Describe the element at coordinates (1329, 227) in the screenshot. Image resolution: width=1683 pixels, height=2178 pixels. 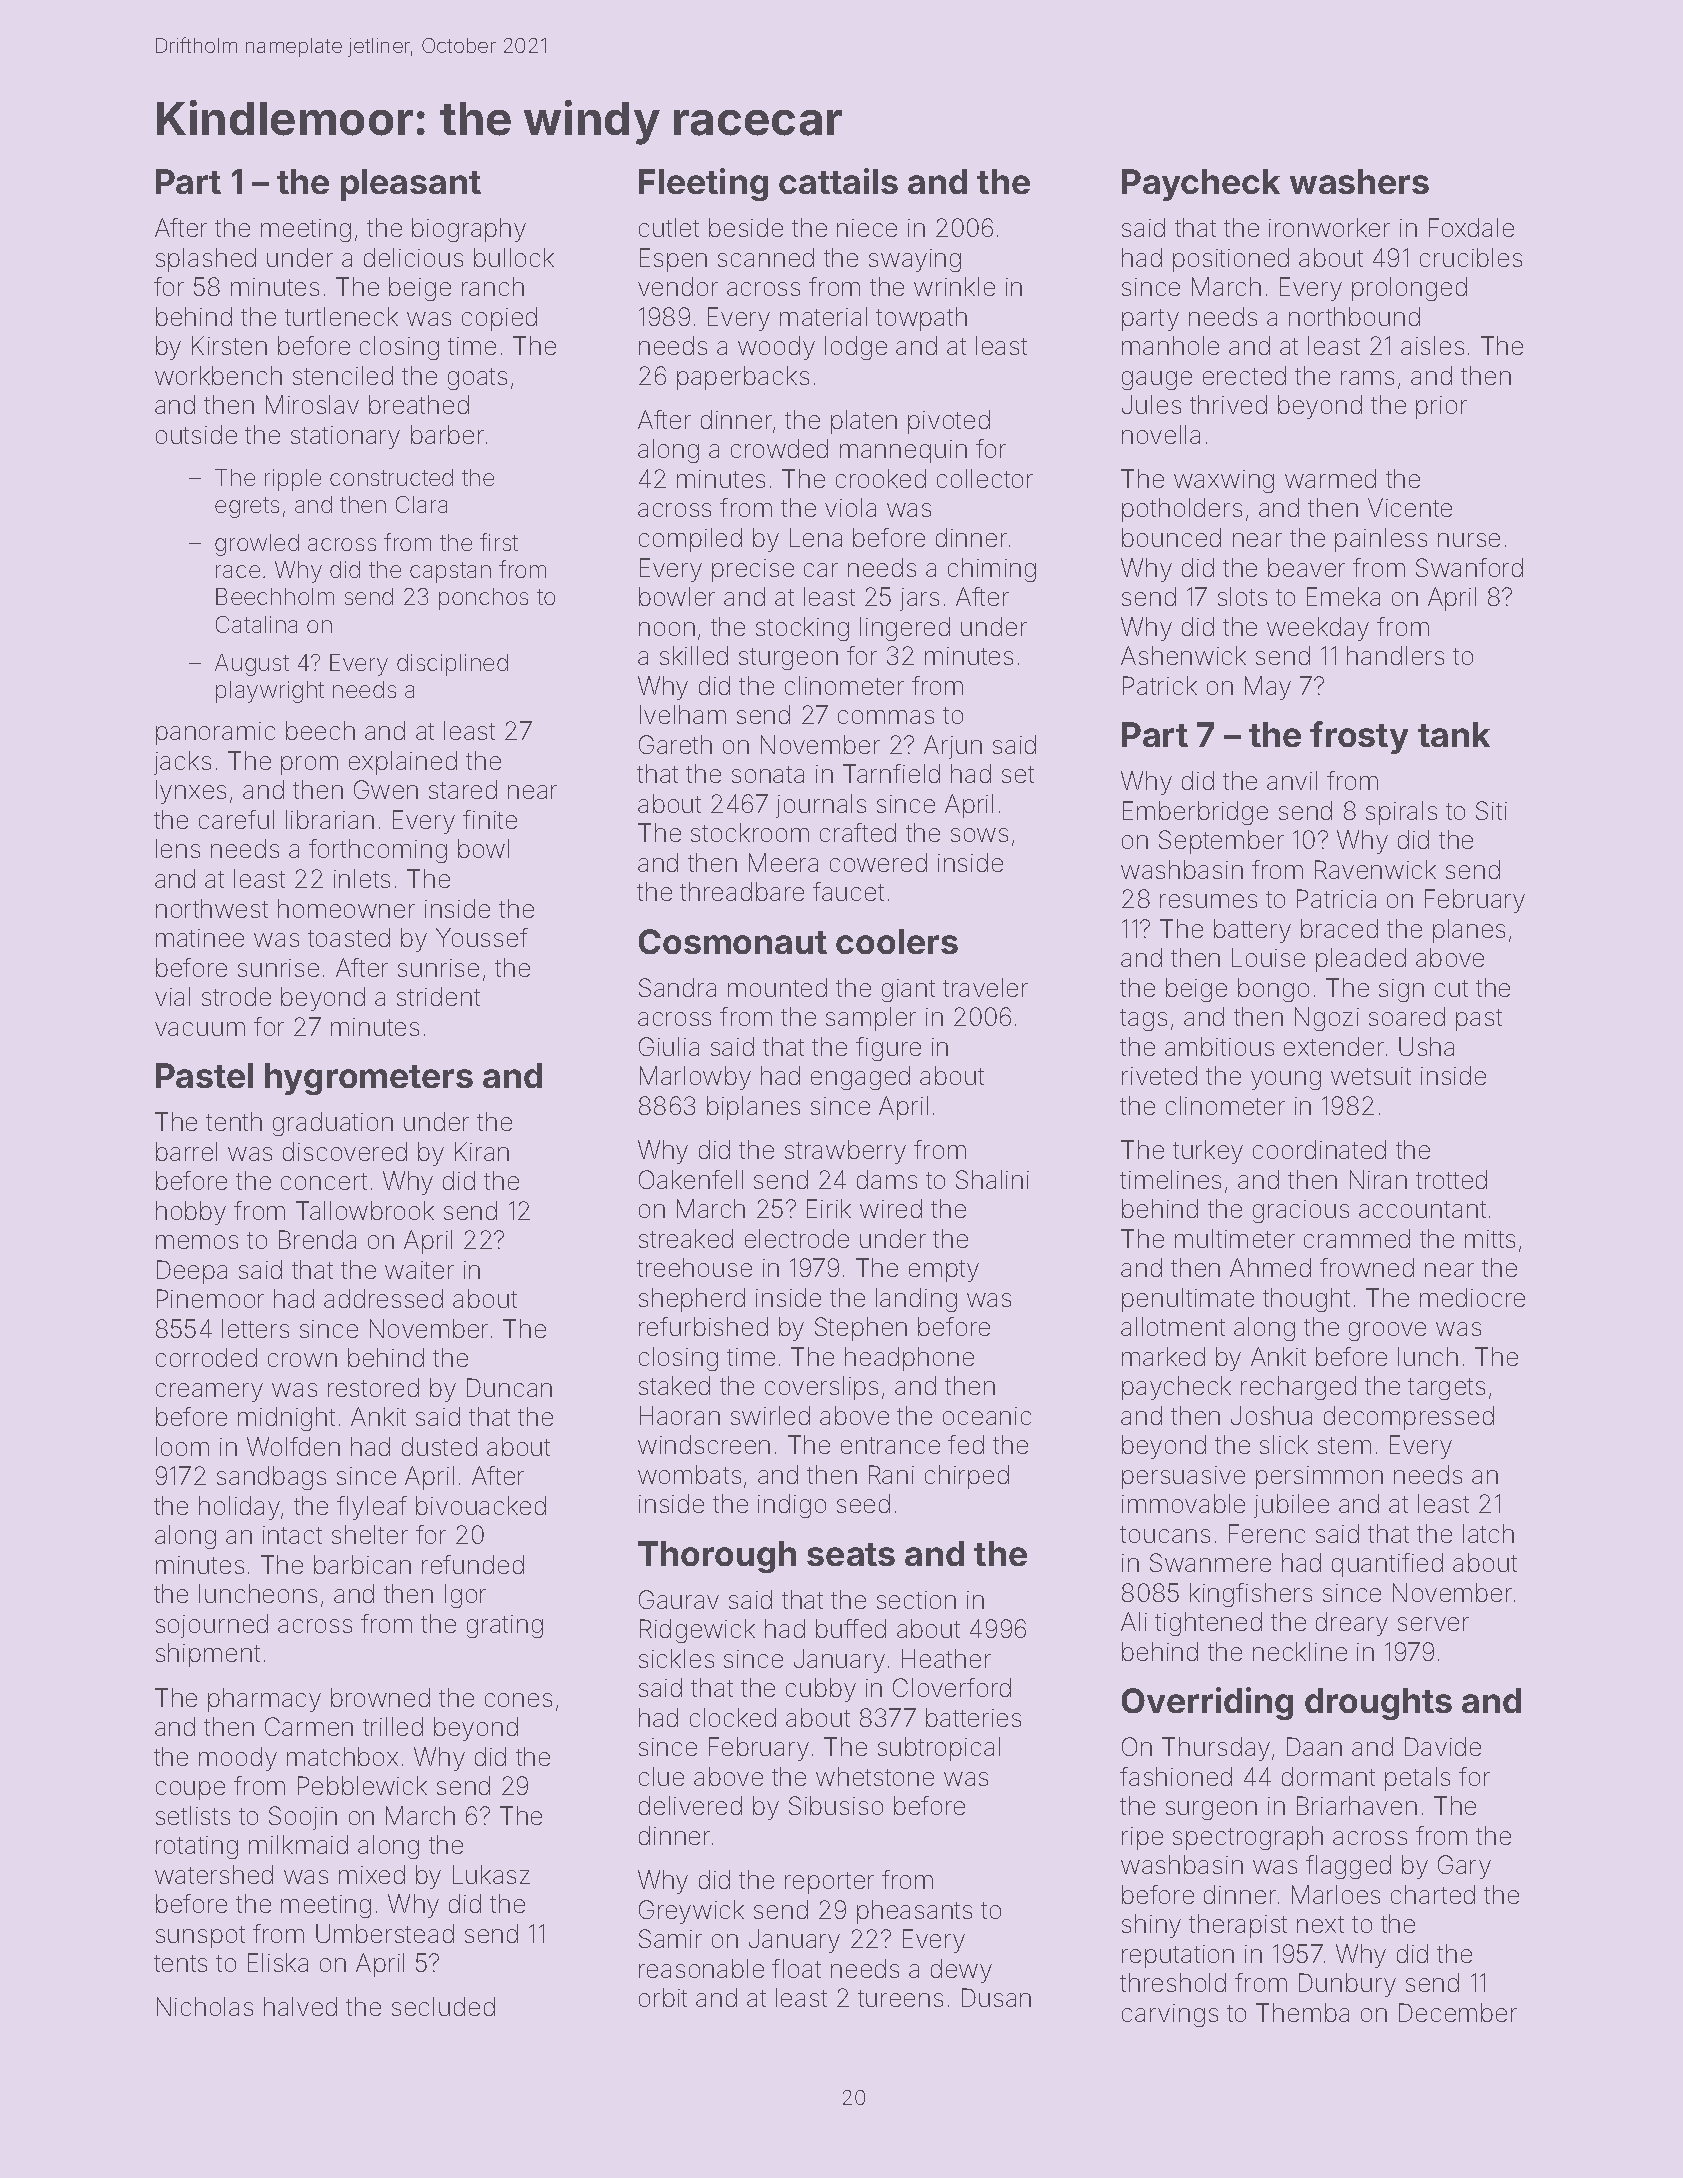
I see `ironworker` at that location.
